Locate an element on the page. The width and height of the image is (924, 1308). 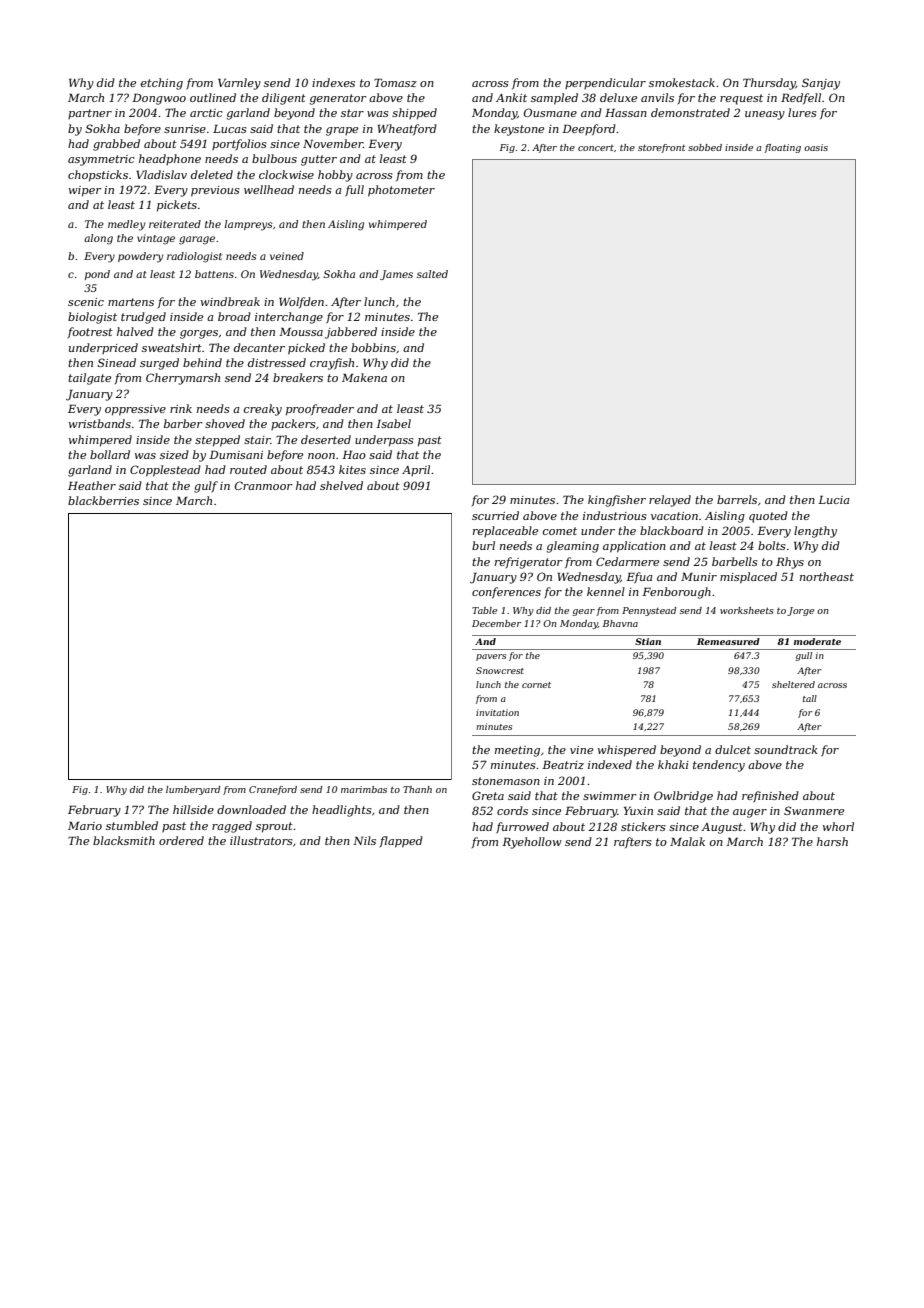
photometer is located at coordinates (401, 191).
